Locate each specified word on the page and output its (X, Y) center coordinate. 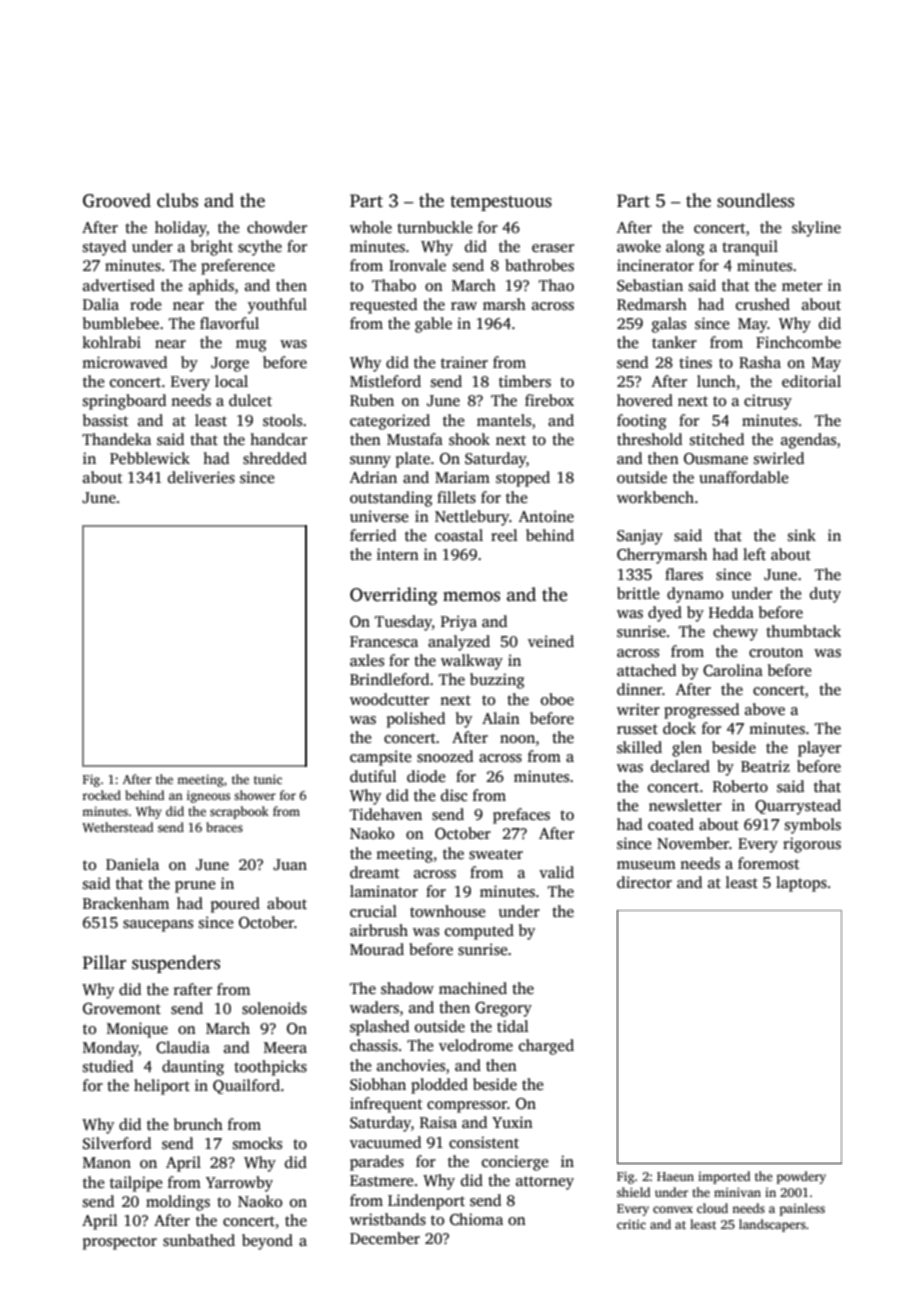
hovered (645, 400)
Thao (556, 285)
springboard (124, 402)
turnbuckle (434, 227)
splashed (379, 1028)
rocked (101, 795)
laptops (801, 884)
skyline (816, 229)
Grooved (117, 200)
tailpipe (136, 1184)
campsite (380, 758)
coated (671, 824)
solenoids (274, 1008)
